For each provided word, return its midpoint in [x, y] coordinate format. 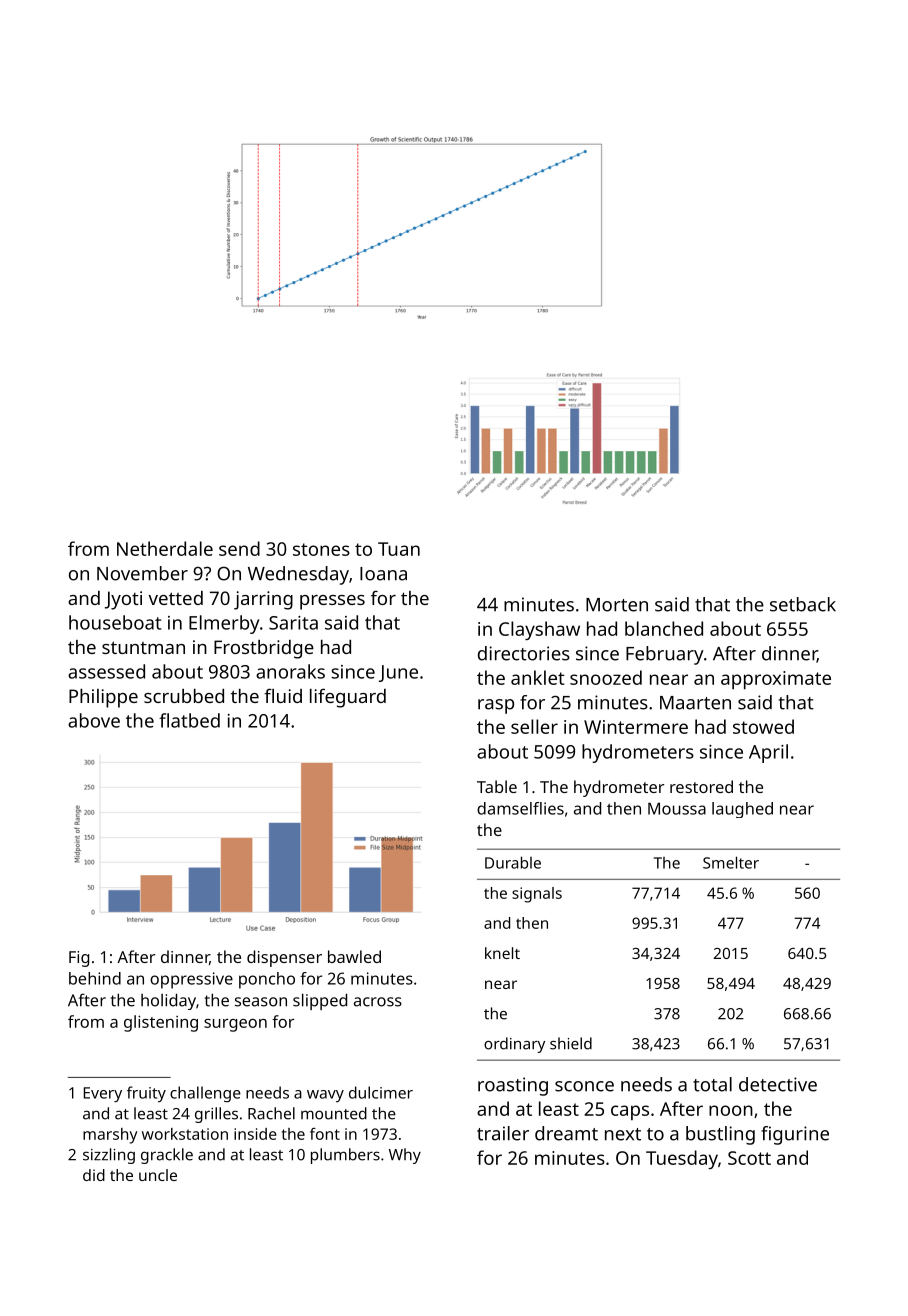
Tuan [399, 549]
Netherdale [165, 548]
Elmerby [224, 624]
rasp [496, 706]
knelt [502, 953]
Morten [617, 605]
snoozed [606, 677]
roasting [513, 1086]
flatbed [189, 720]
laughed [742, 810]
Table [497, 786]
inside [255, 1134]
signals [537, 895]
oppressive [191, 980]
